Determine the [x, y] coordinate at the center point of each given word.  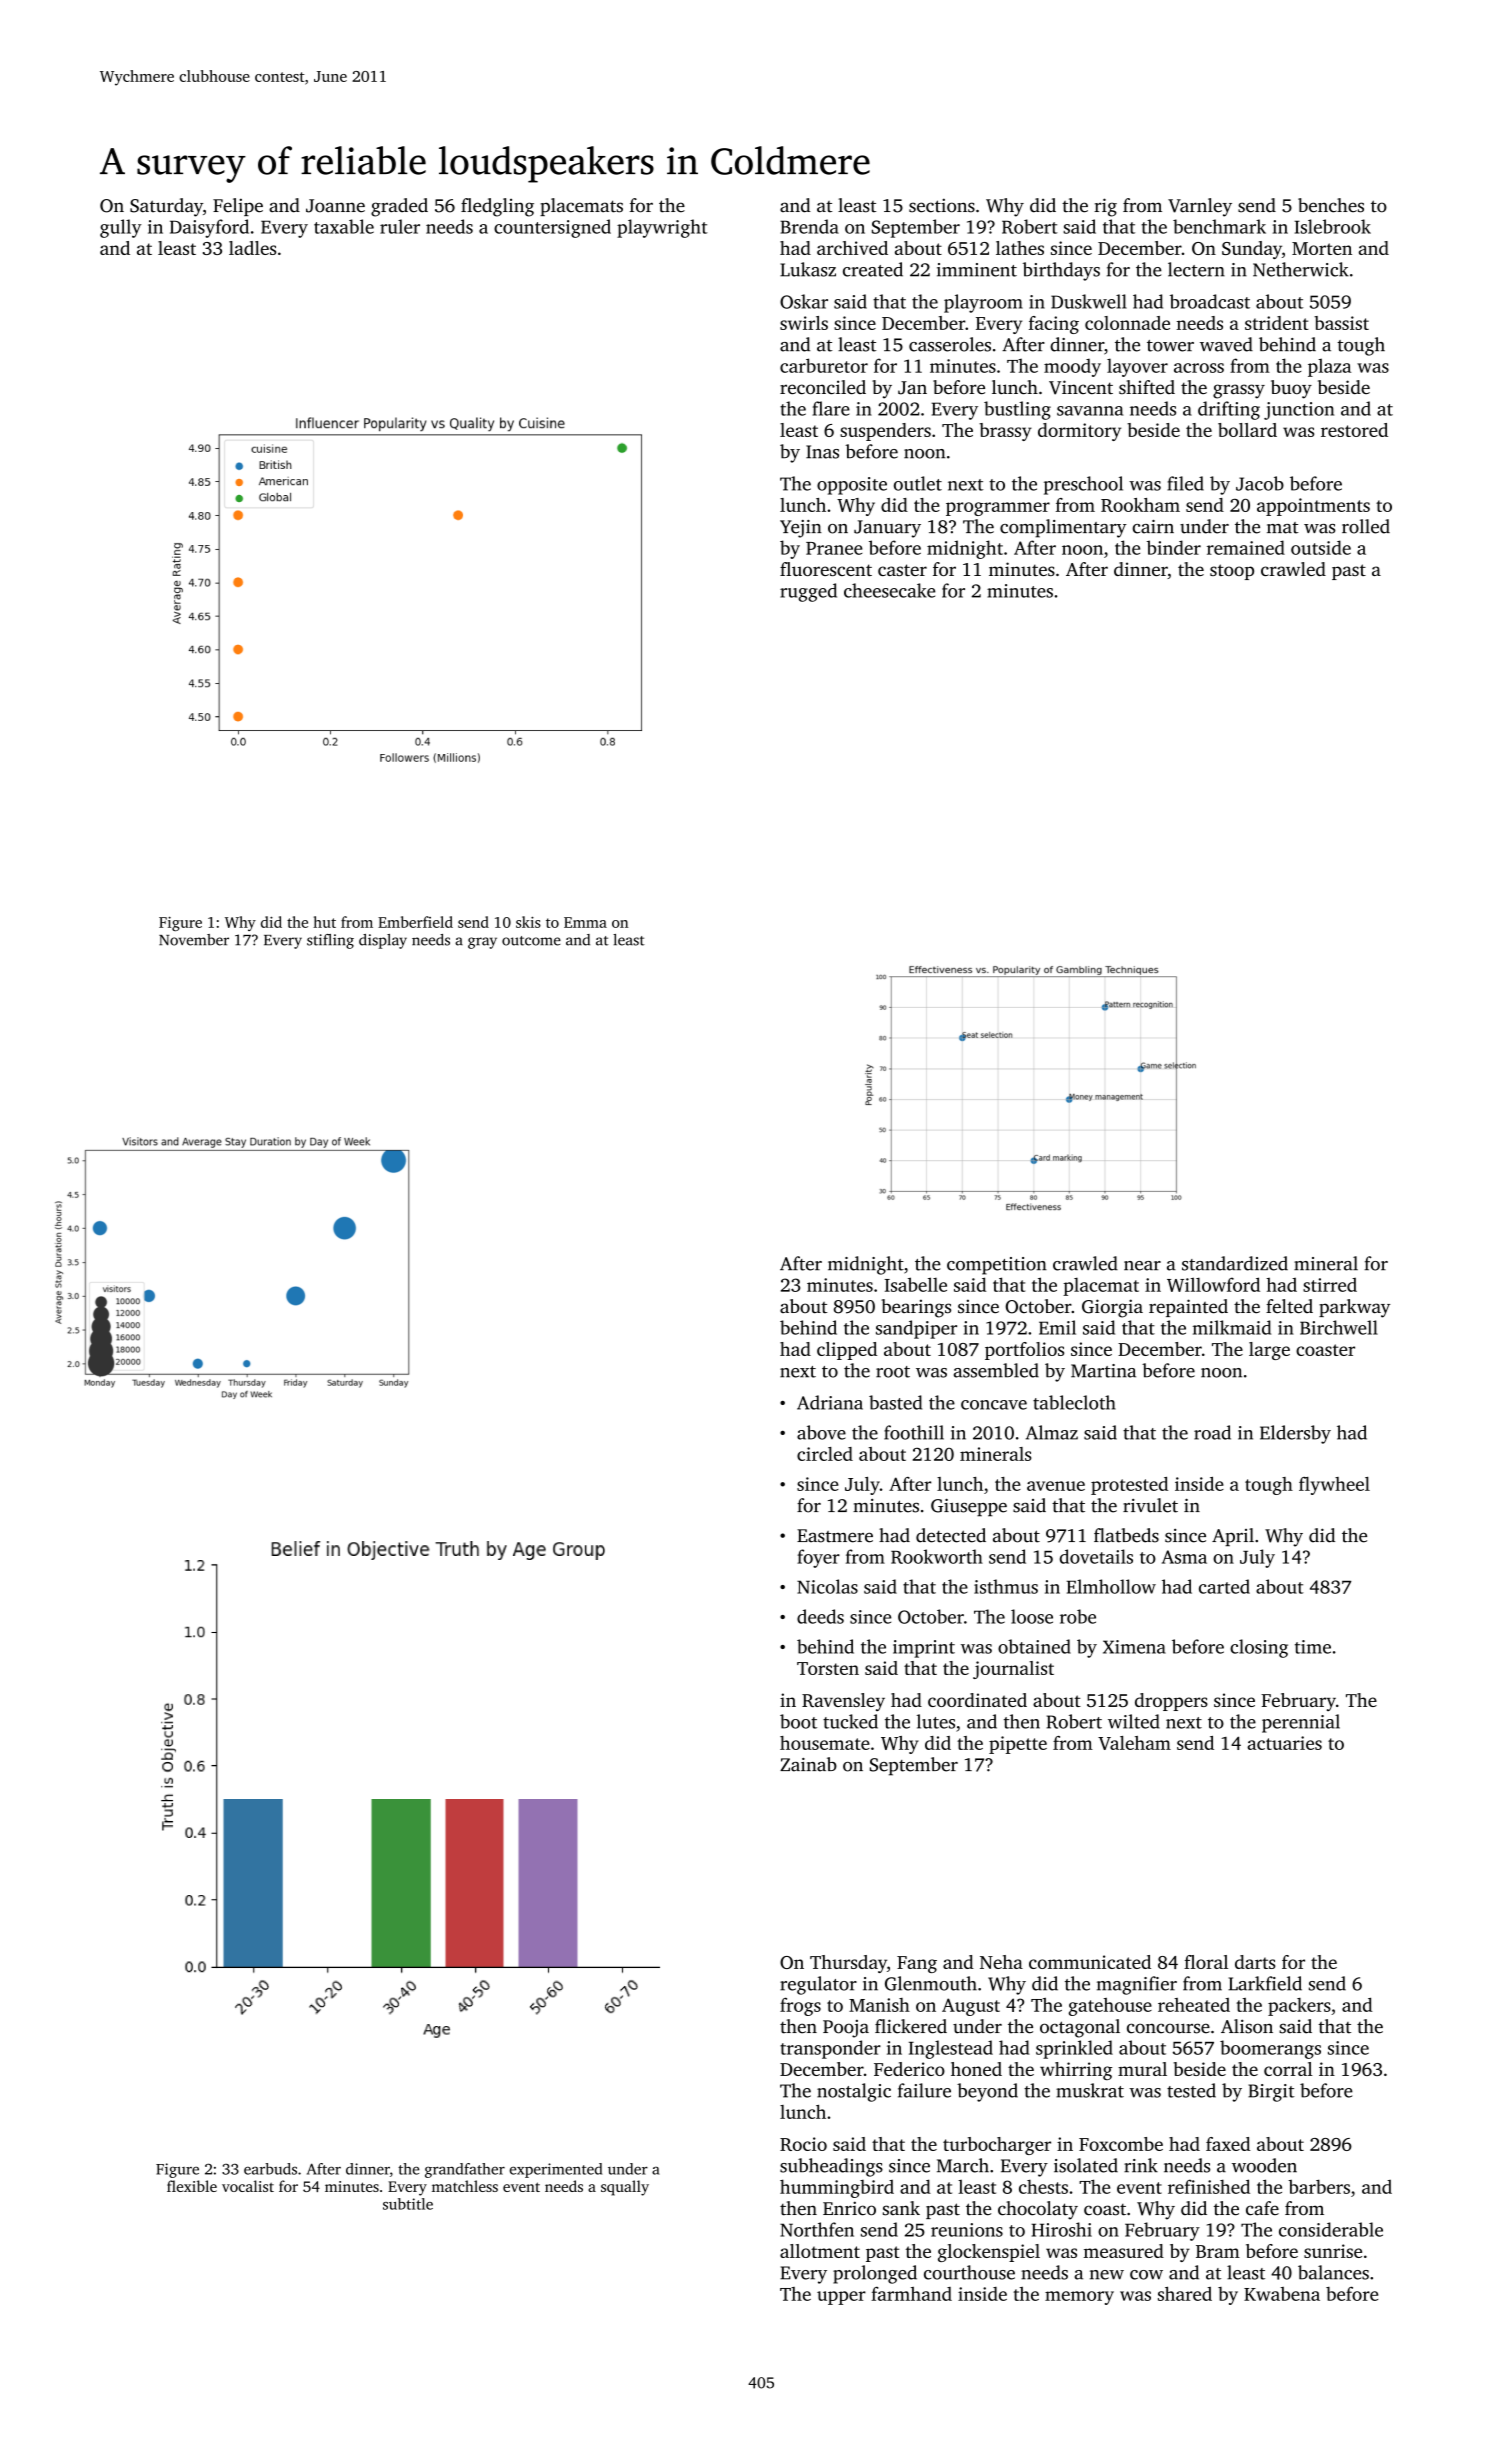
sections [942, 205]
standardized [1235, 1263]
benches [1331, 205]
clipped [847, 1351]
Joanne [335, 206]
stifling [330, 941]
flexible [192, 2186]
